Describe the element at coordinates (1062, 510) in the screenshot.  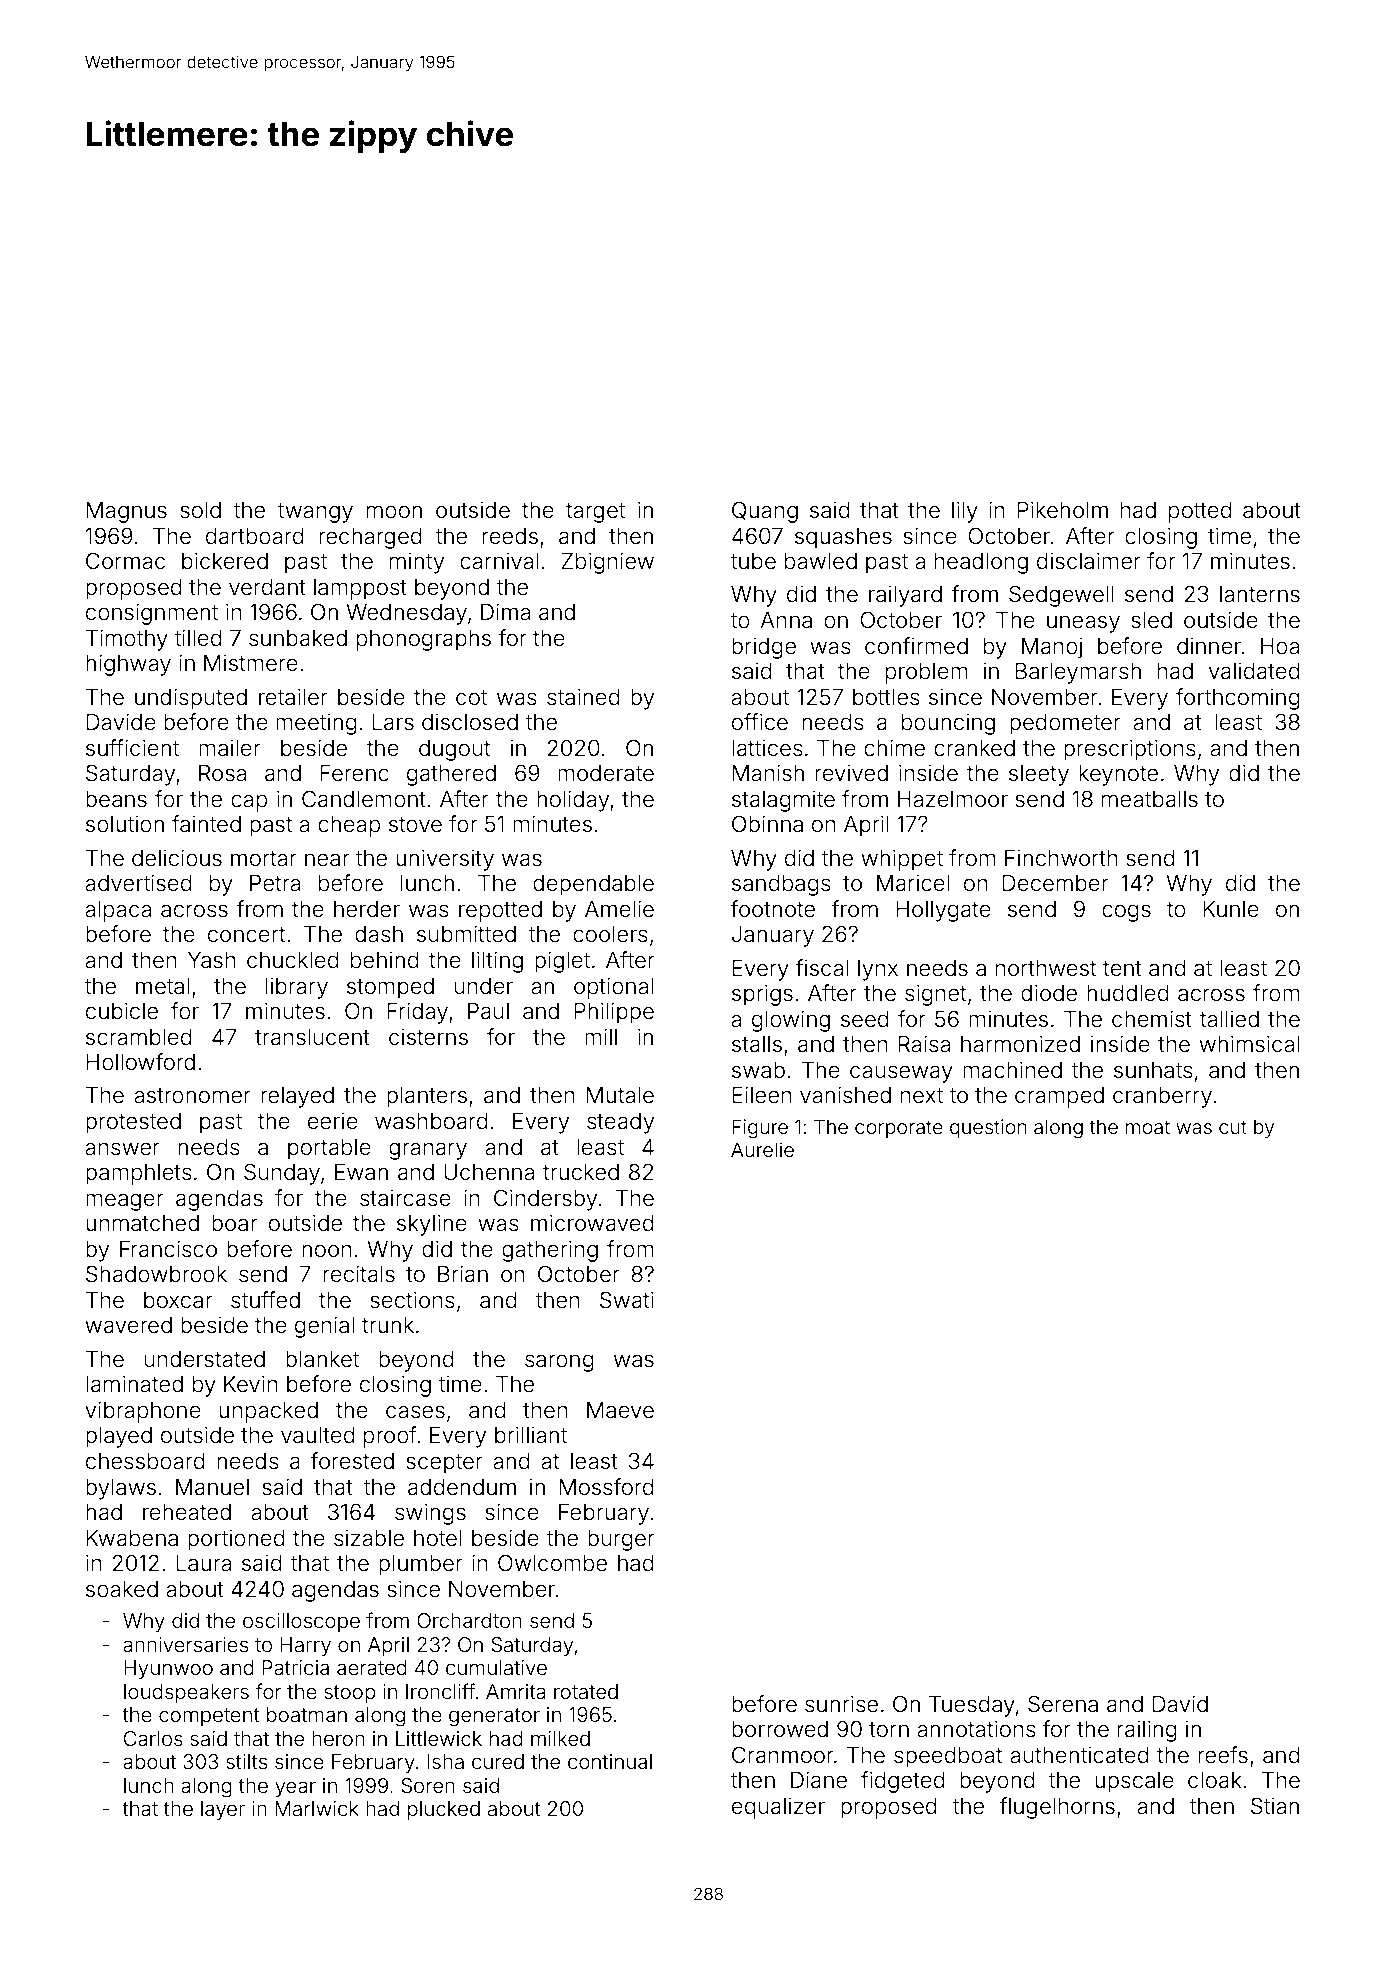
I see `Pikeholm` at that location.
